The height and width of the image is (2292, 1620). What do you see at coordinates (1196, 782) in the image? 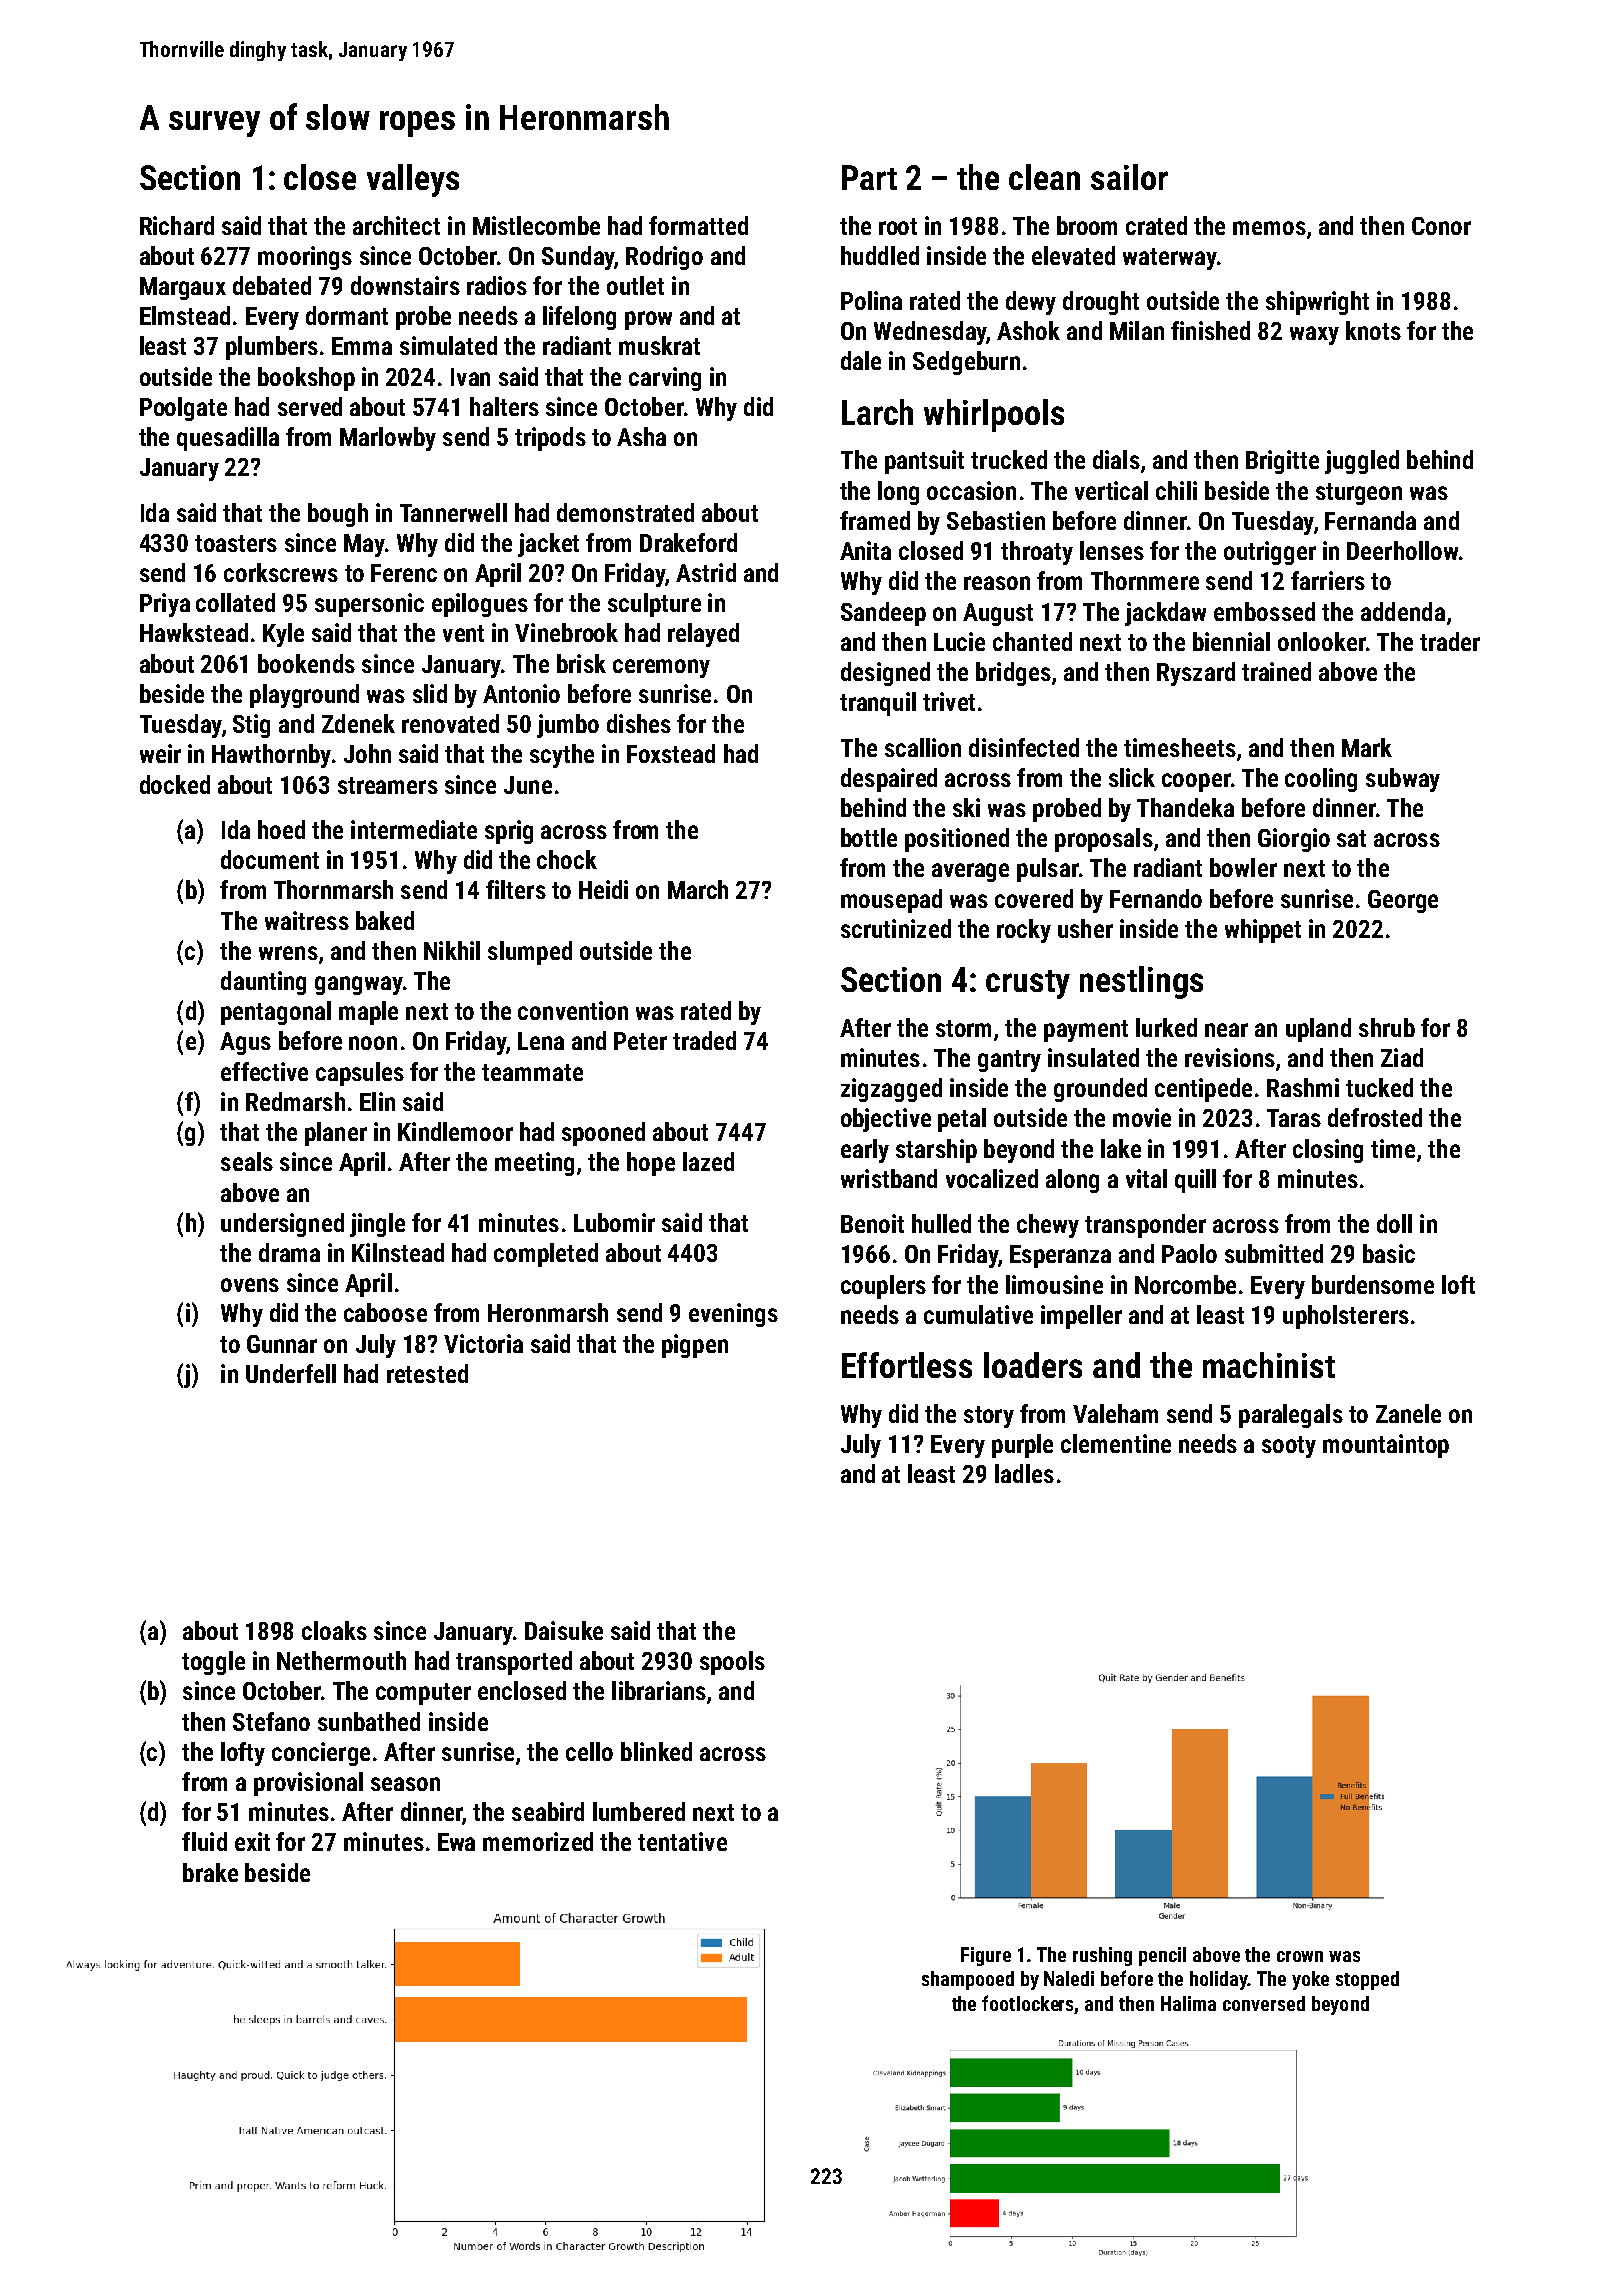
I see `cooper` at bounding box center [1196, 782].
